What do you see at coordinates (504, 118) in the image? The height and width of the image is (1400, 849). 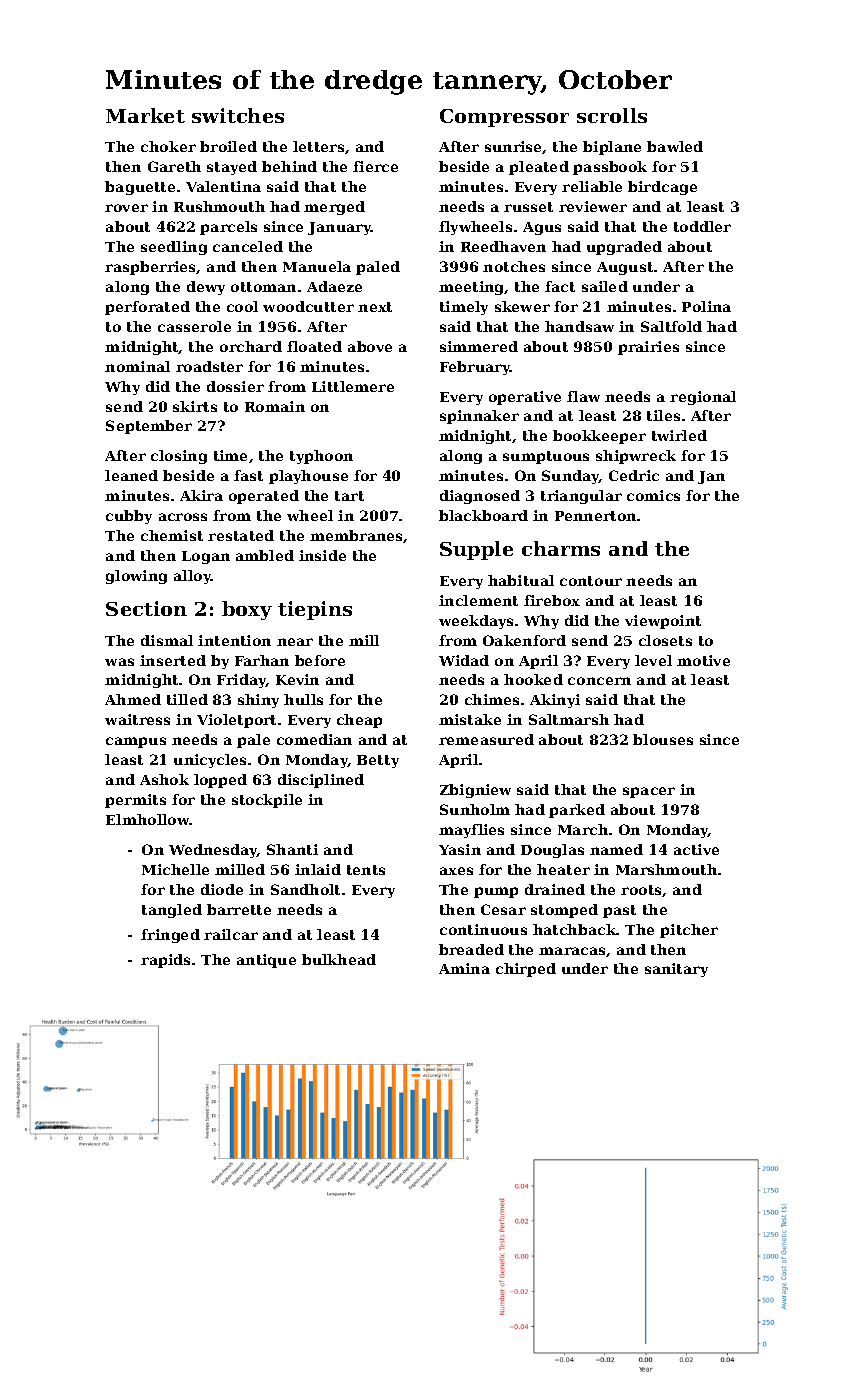 I see `Compressor` at bounding box center [504, 118].
